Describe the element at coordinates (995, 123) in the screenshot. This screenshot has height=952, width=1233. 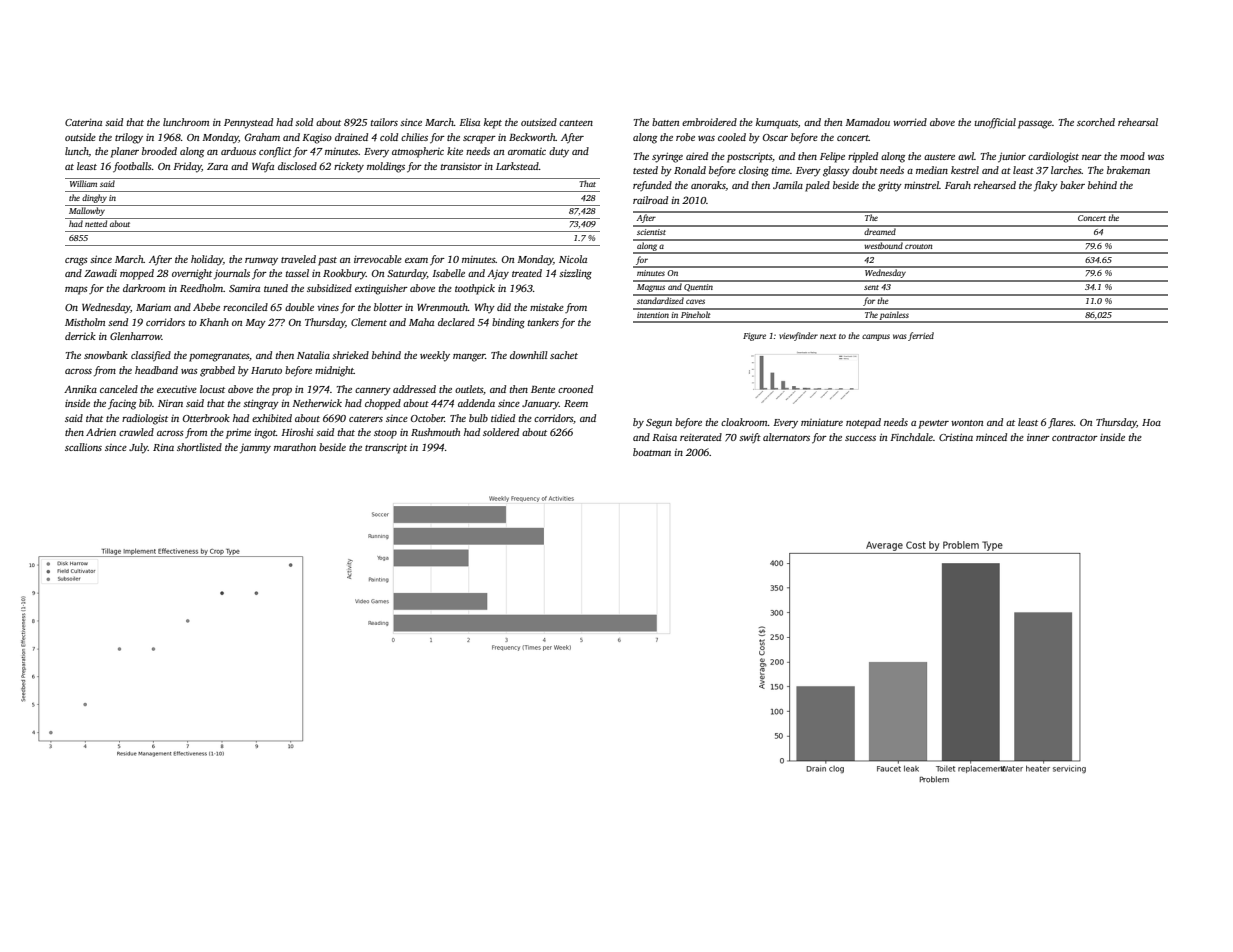
I see `unofficial` at that location.
